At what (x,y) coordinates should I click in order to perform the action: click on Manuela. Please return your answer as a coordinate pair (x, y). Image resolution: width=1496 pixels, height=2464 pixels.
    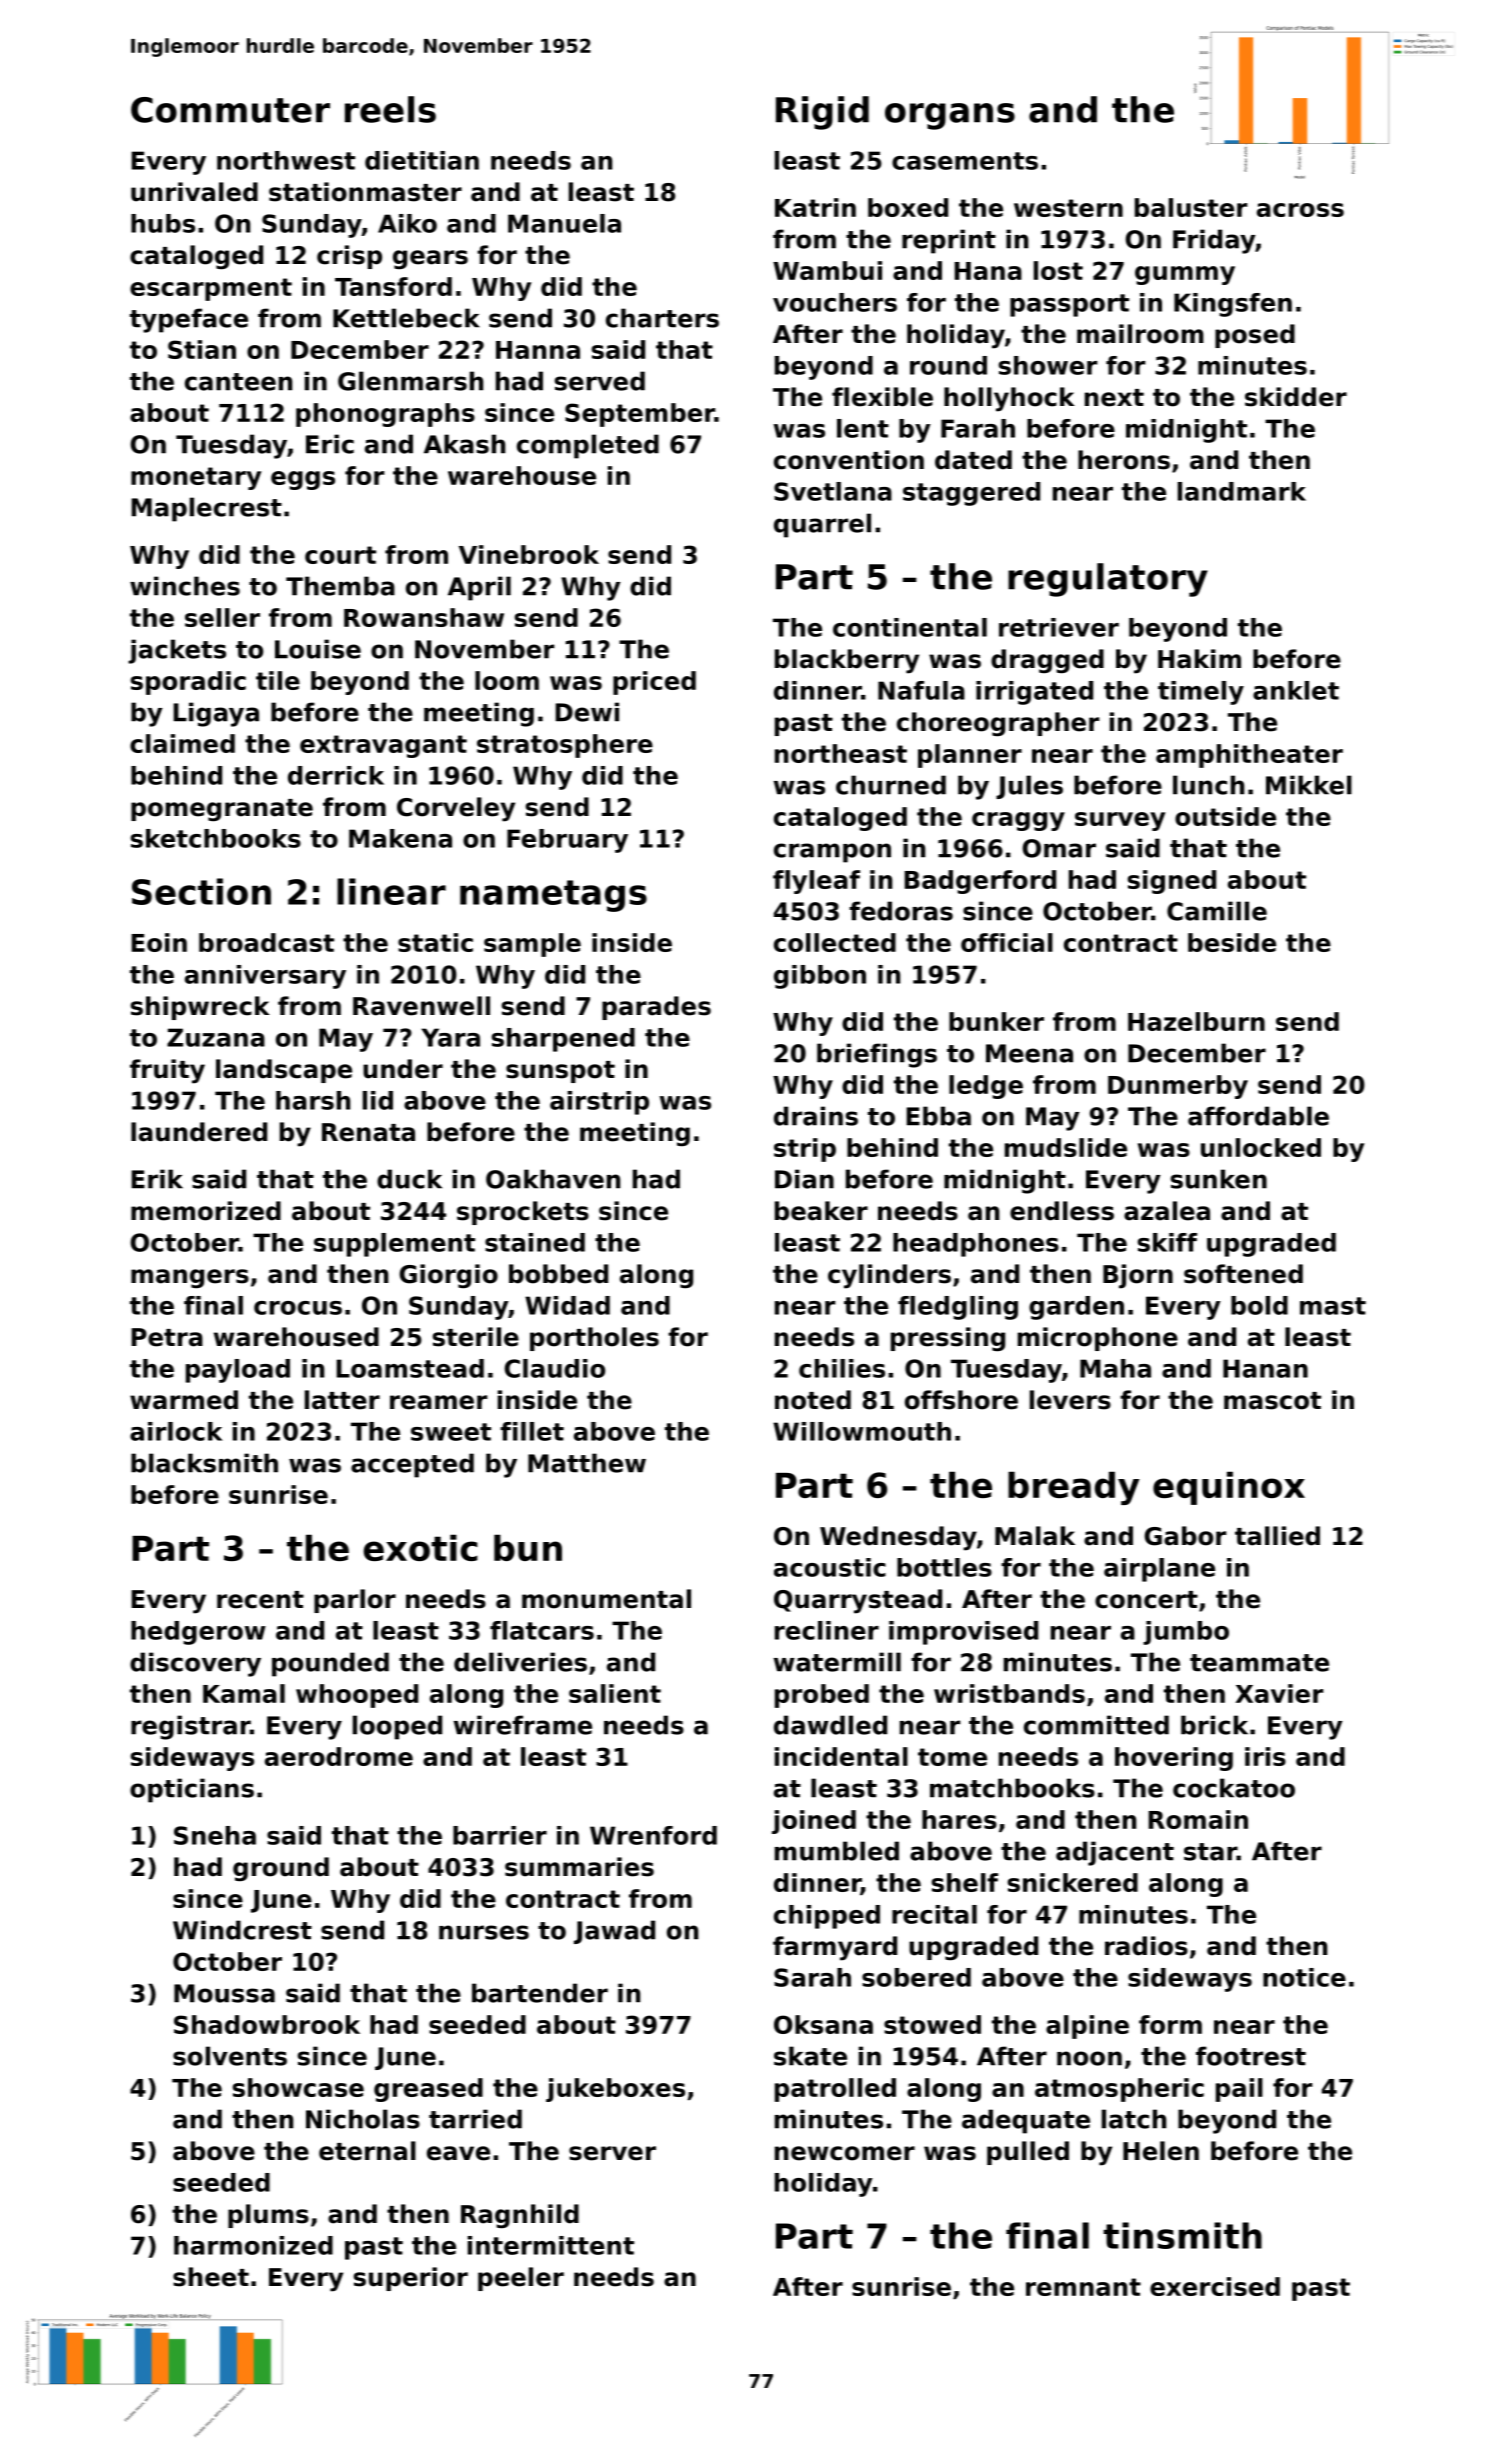
    Looking at the image, I should click on (564, 223).
